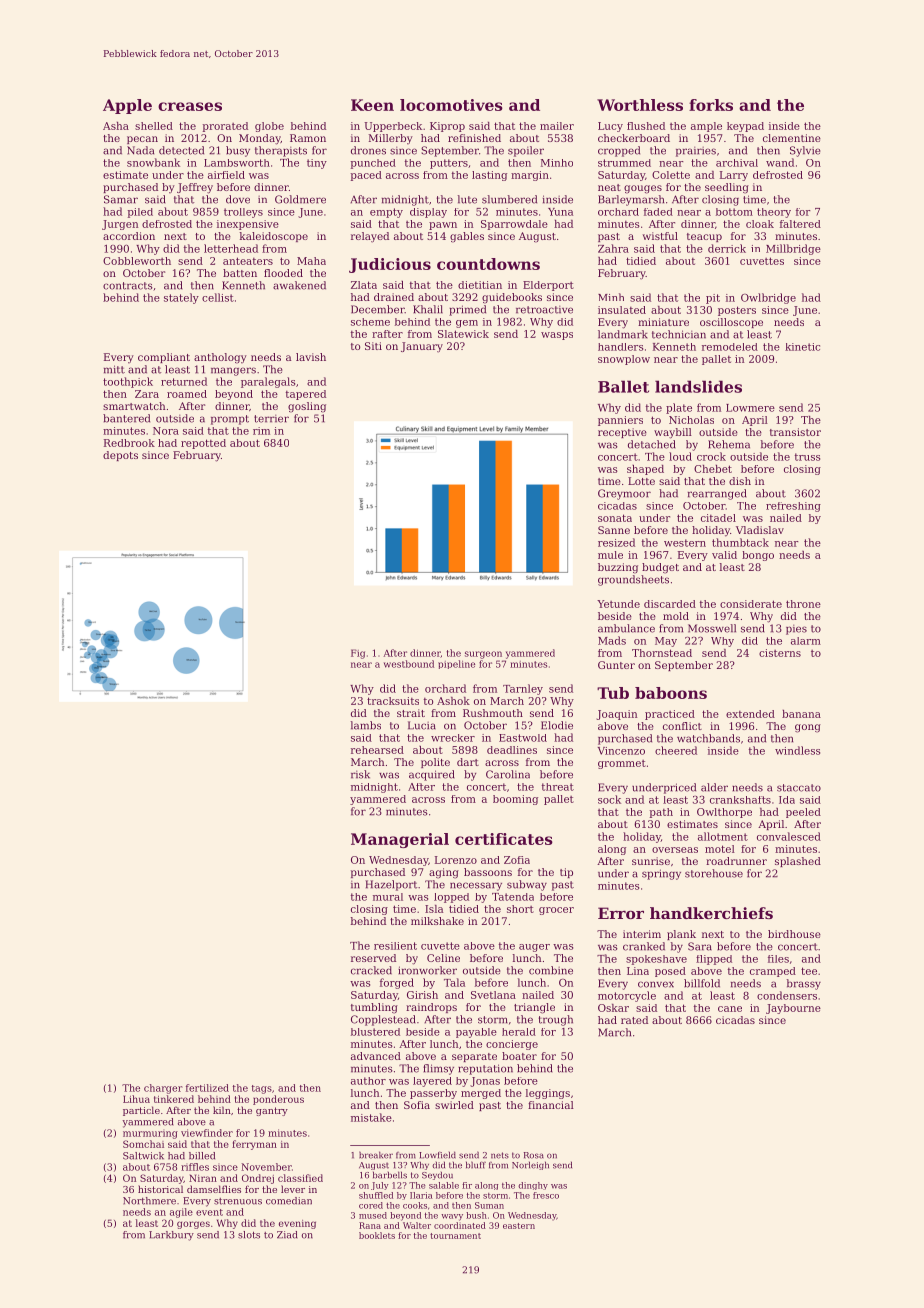 This page has width=924, height=1308. Describe the element at coordinates (238, 1201) in the page. I see `strenuous` at that location.
